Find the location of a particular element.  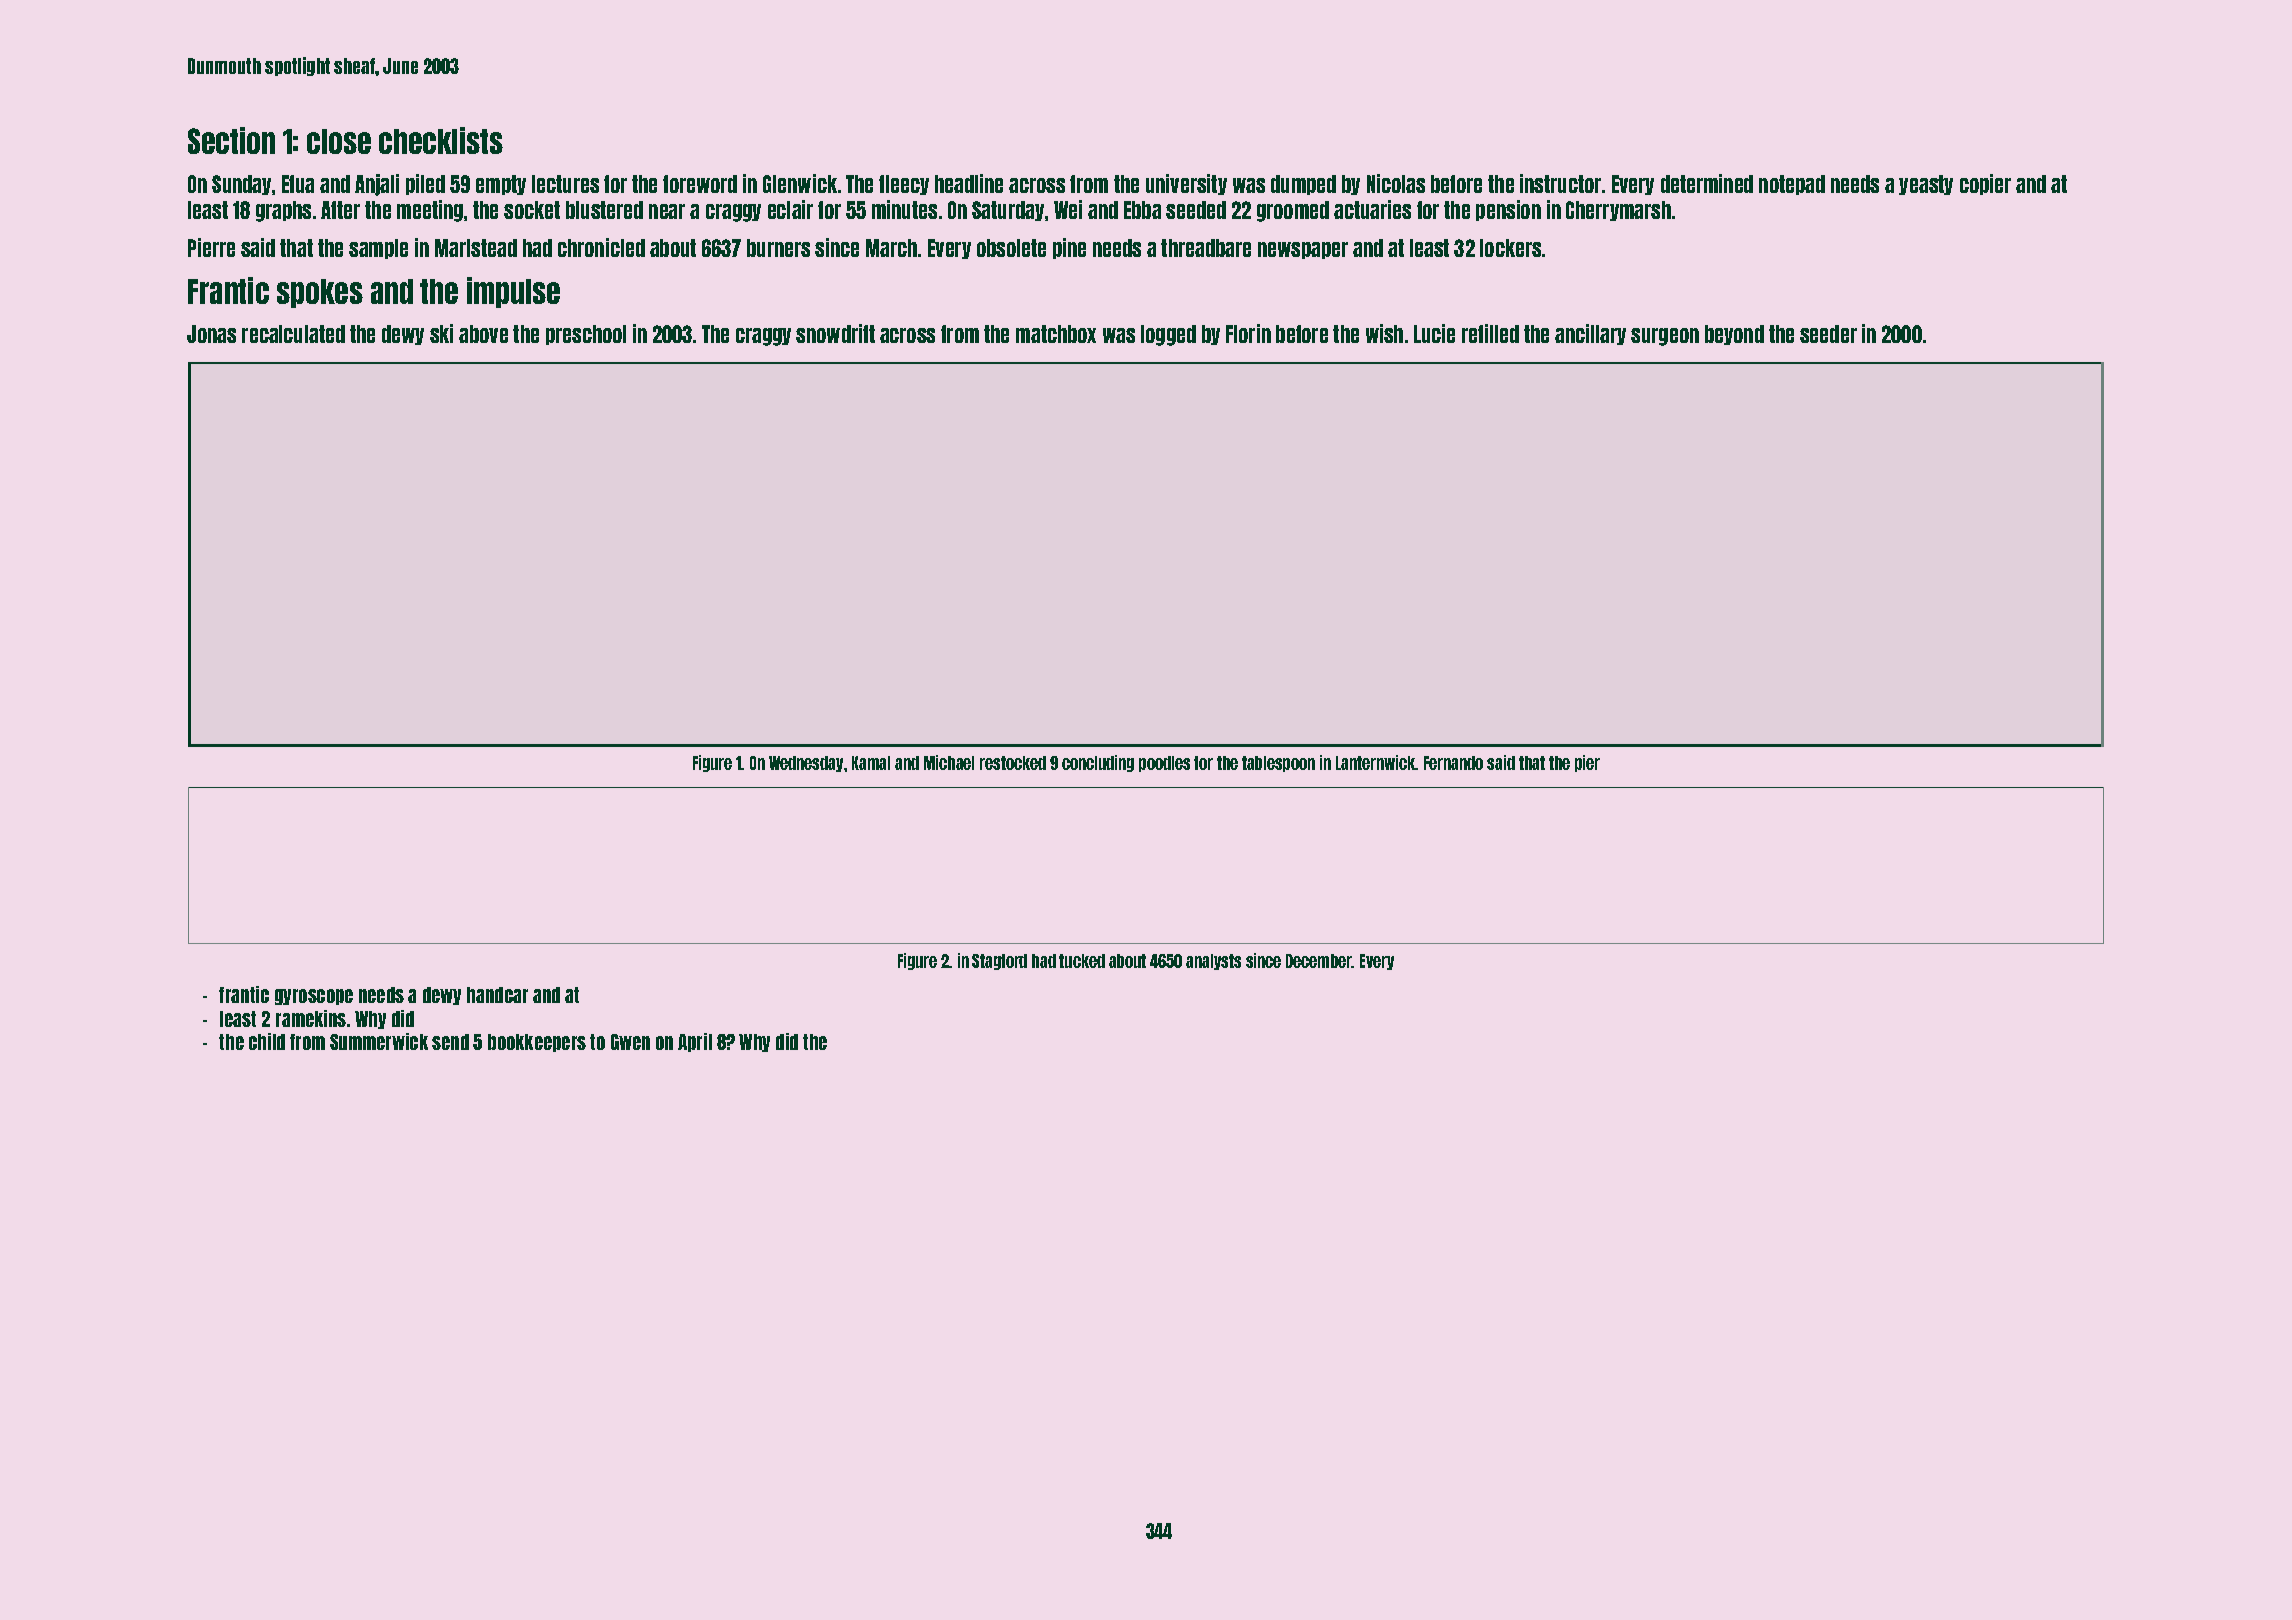

poodles is located at coordinates (1164, 764).
